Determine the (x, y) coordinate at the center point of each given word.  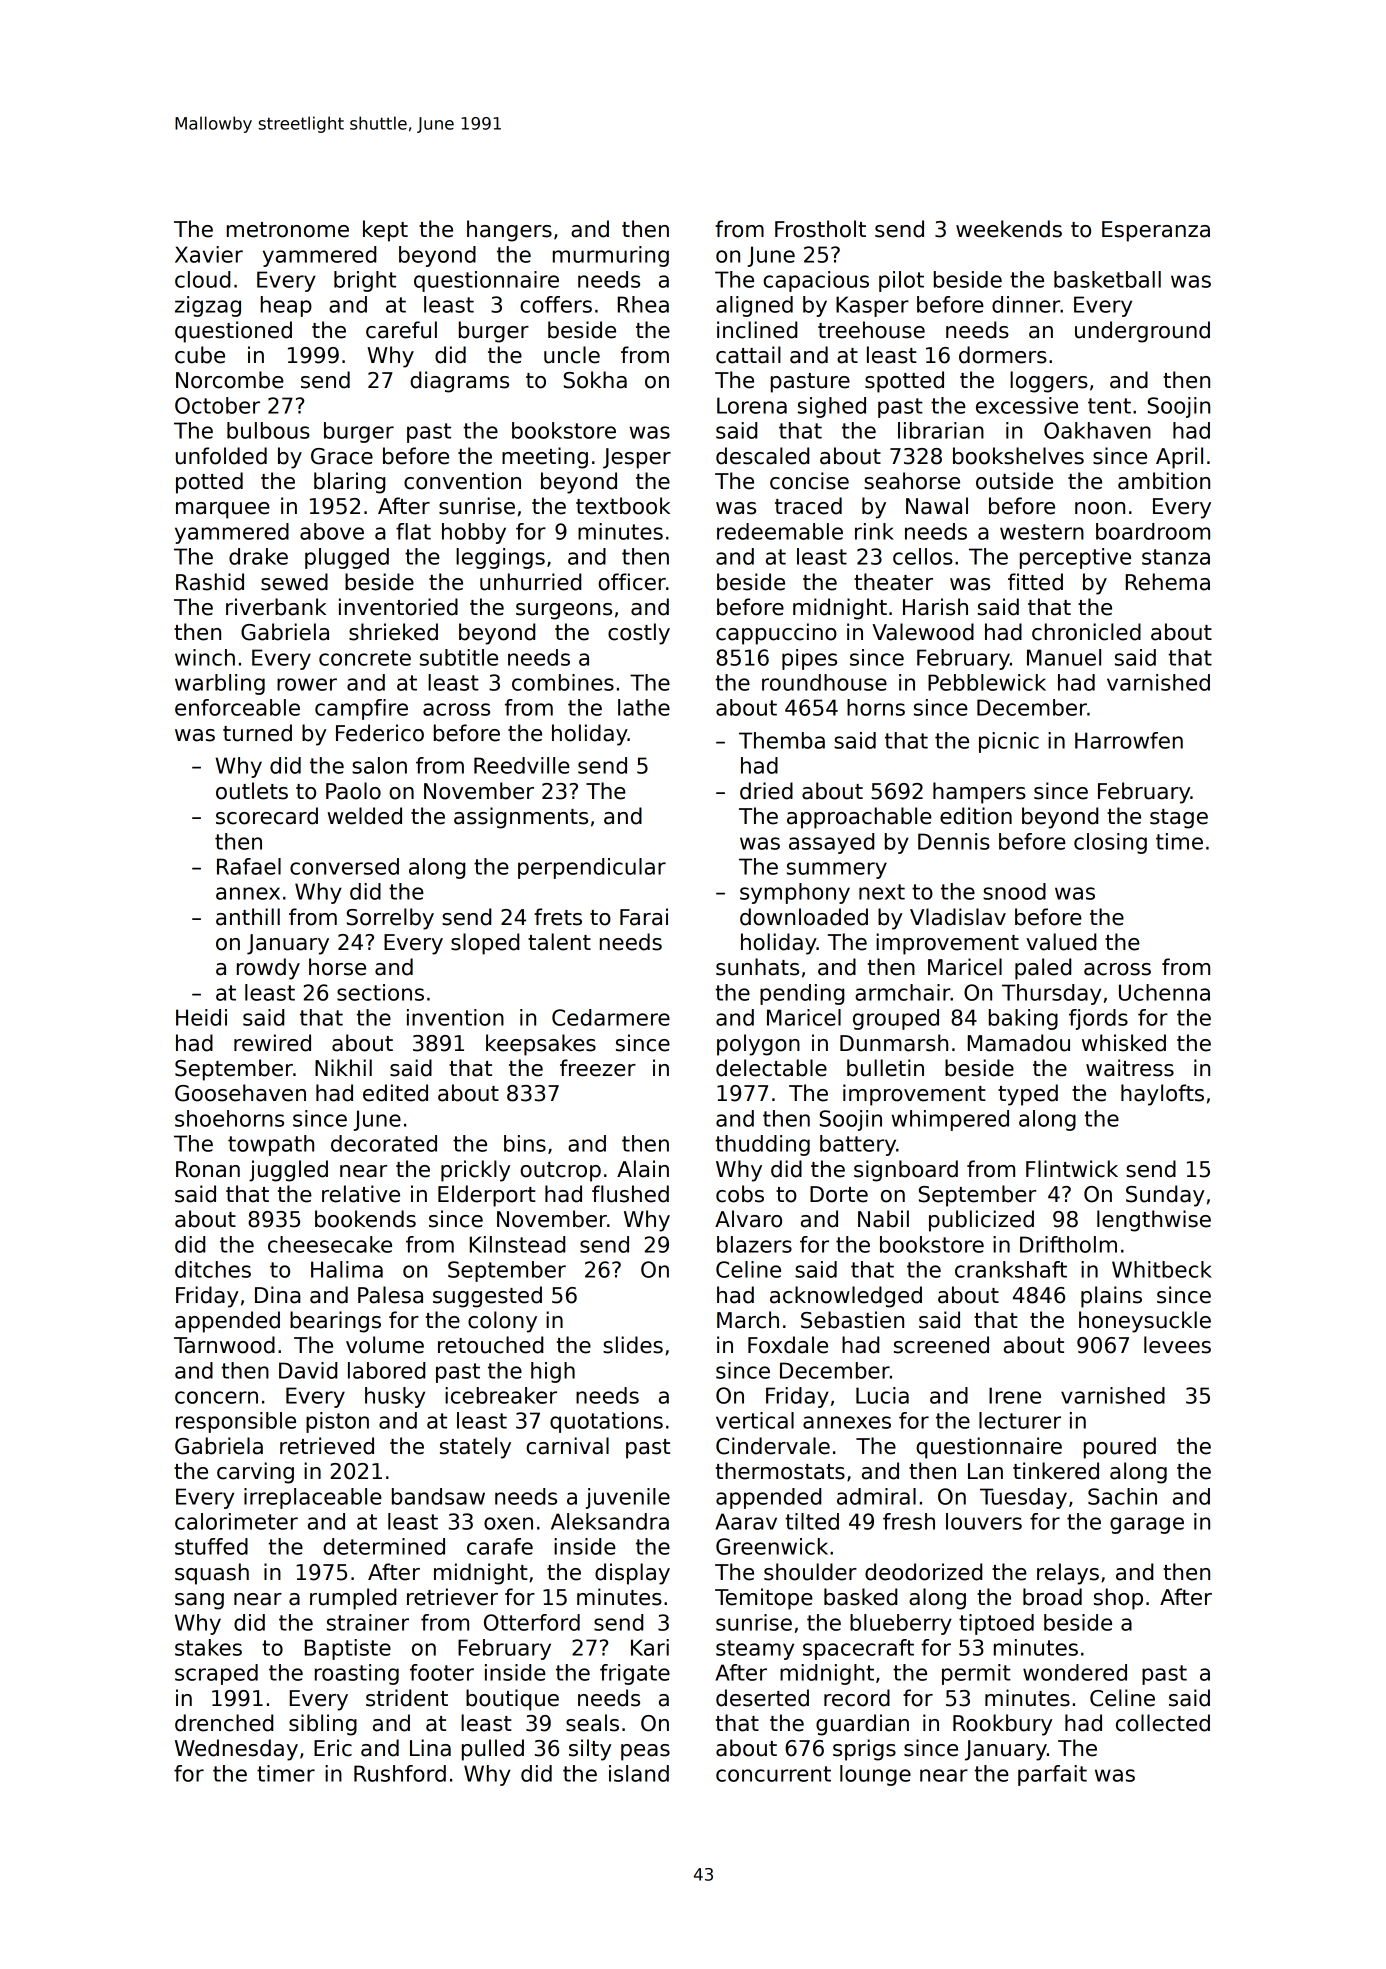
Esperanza (1156, 231)
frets (558, 917)
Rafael (249, 866)
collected (1163, 1723)
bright (365, 281)
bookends (365, 1219)
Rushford (400, 1773)
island (639, 1773)
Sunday (1165, 1196)
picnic (1009, 742)
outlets (252, 791)
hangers (509, 231)
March (748, 1320)
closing (1110, 843)
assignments (521, 818)
